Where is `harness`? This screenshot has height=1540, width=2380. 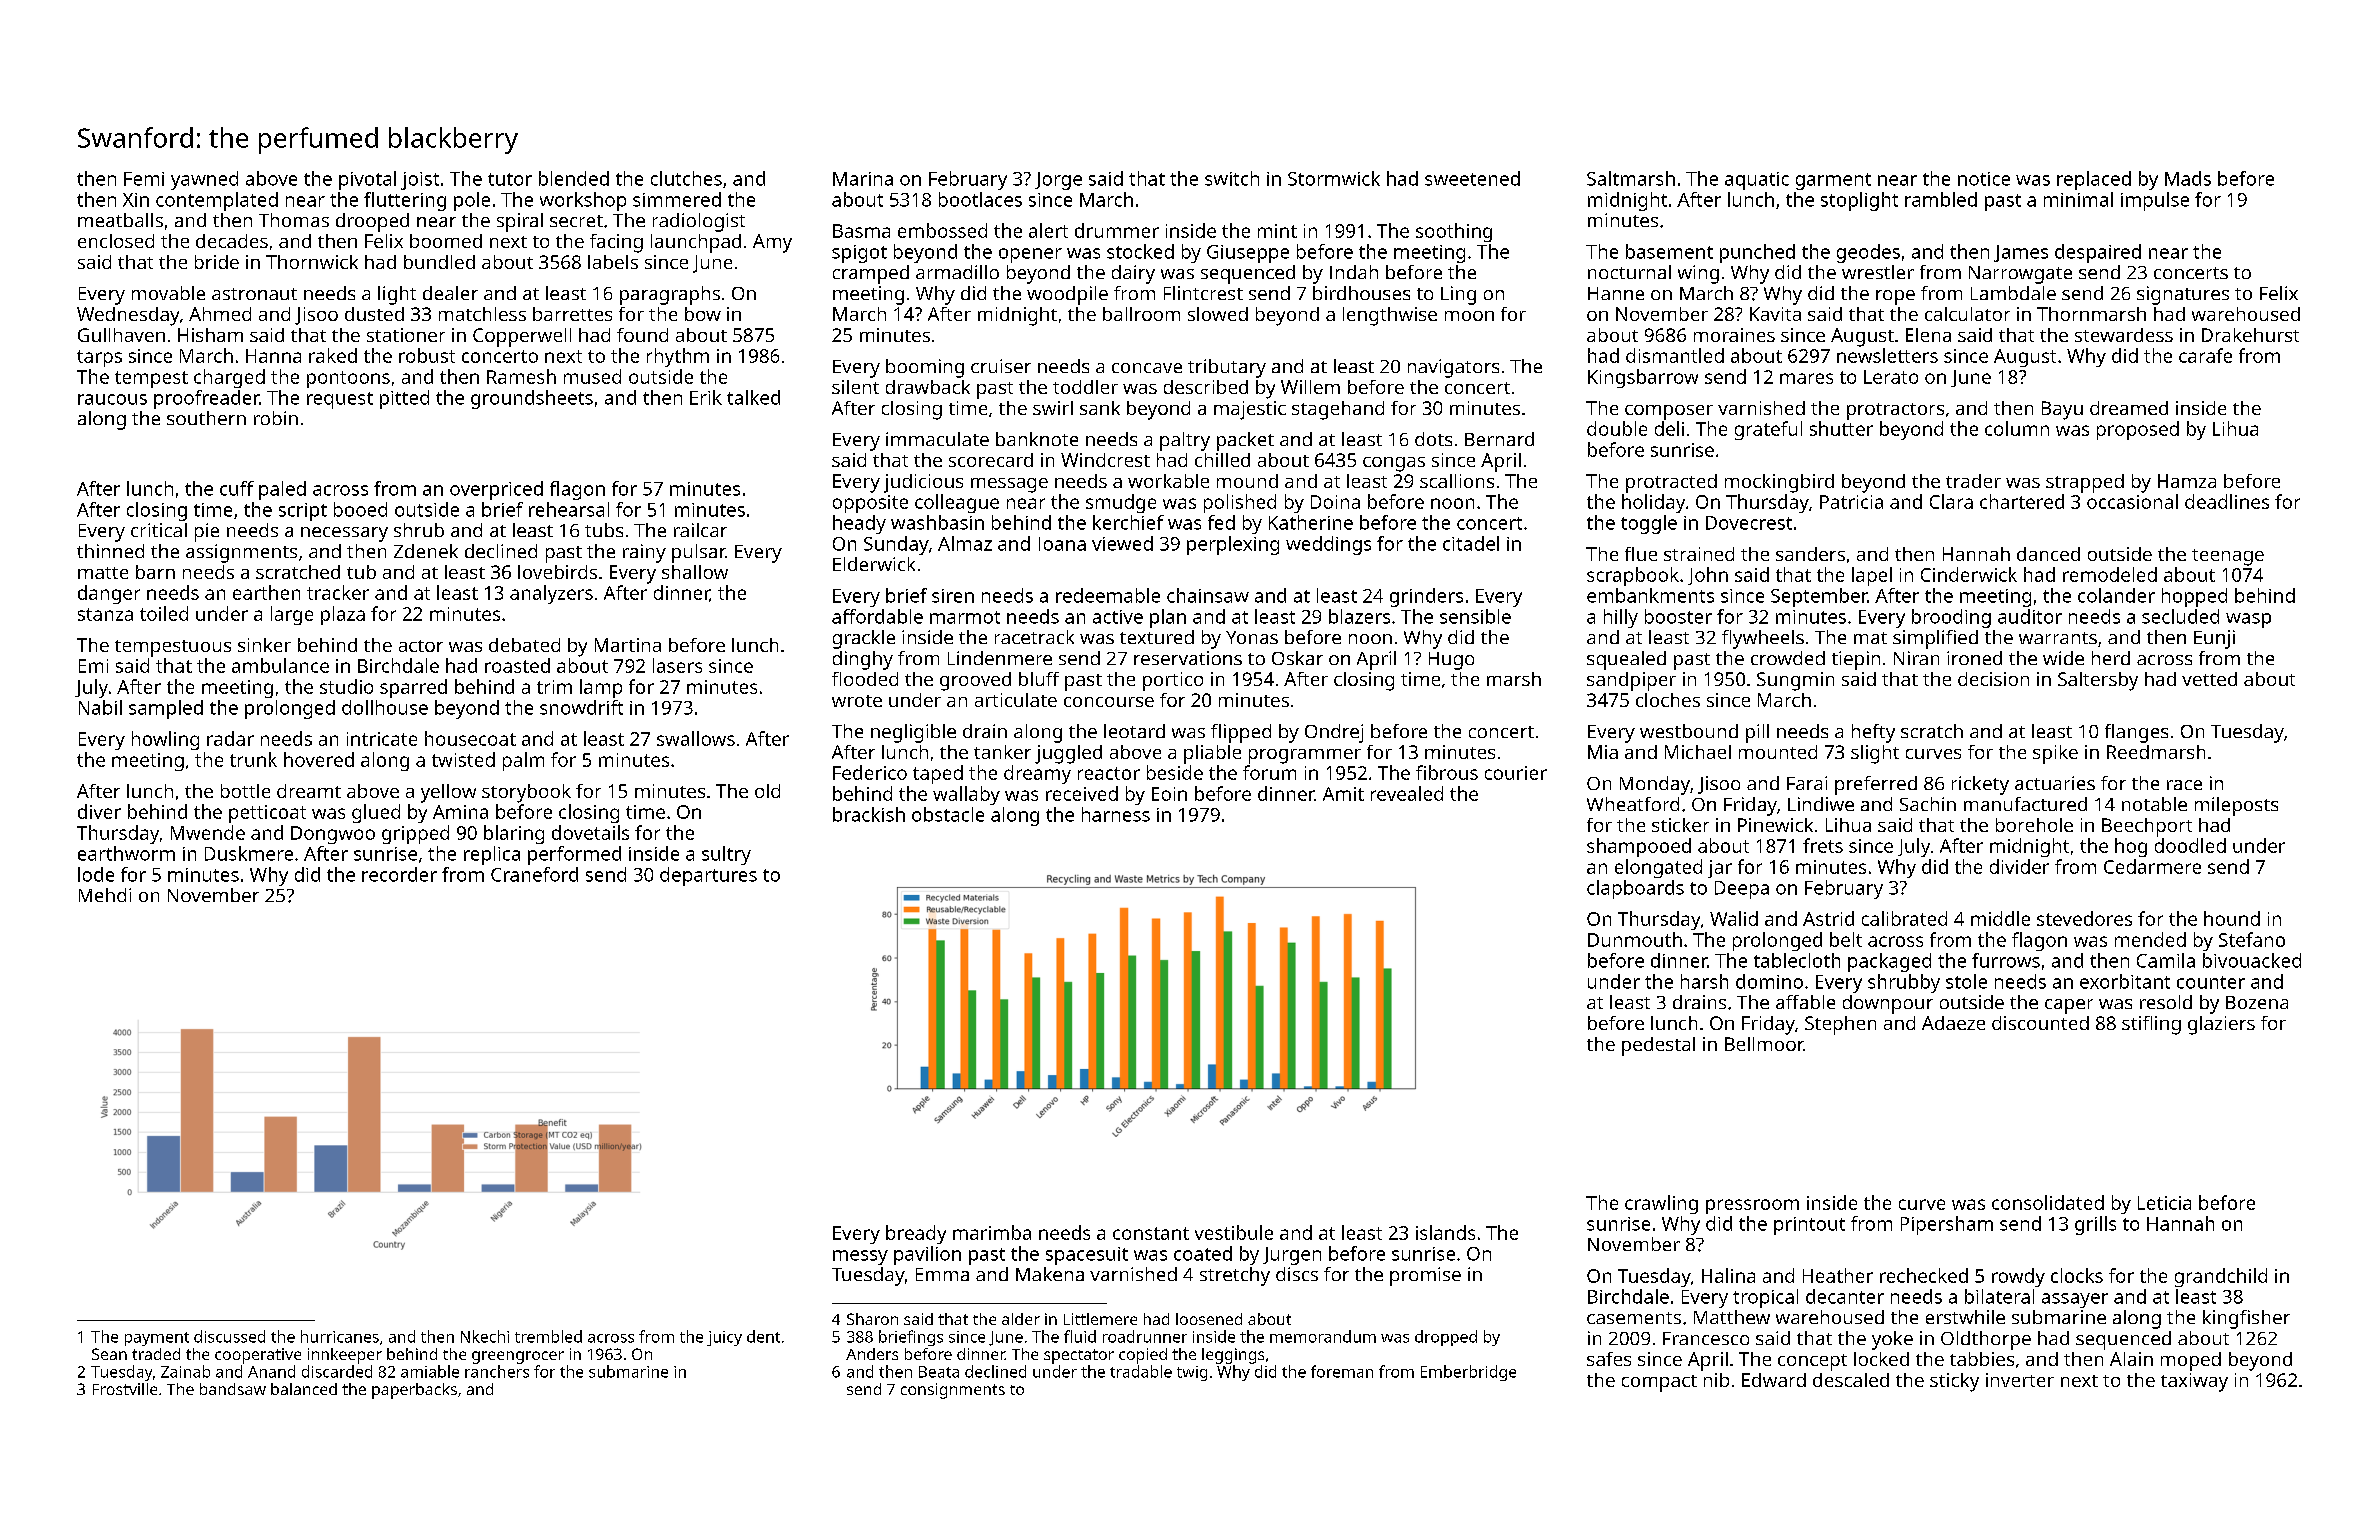 harness is located at coordinates (1116, 814).
